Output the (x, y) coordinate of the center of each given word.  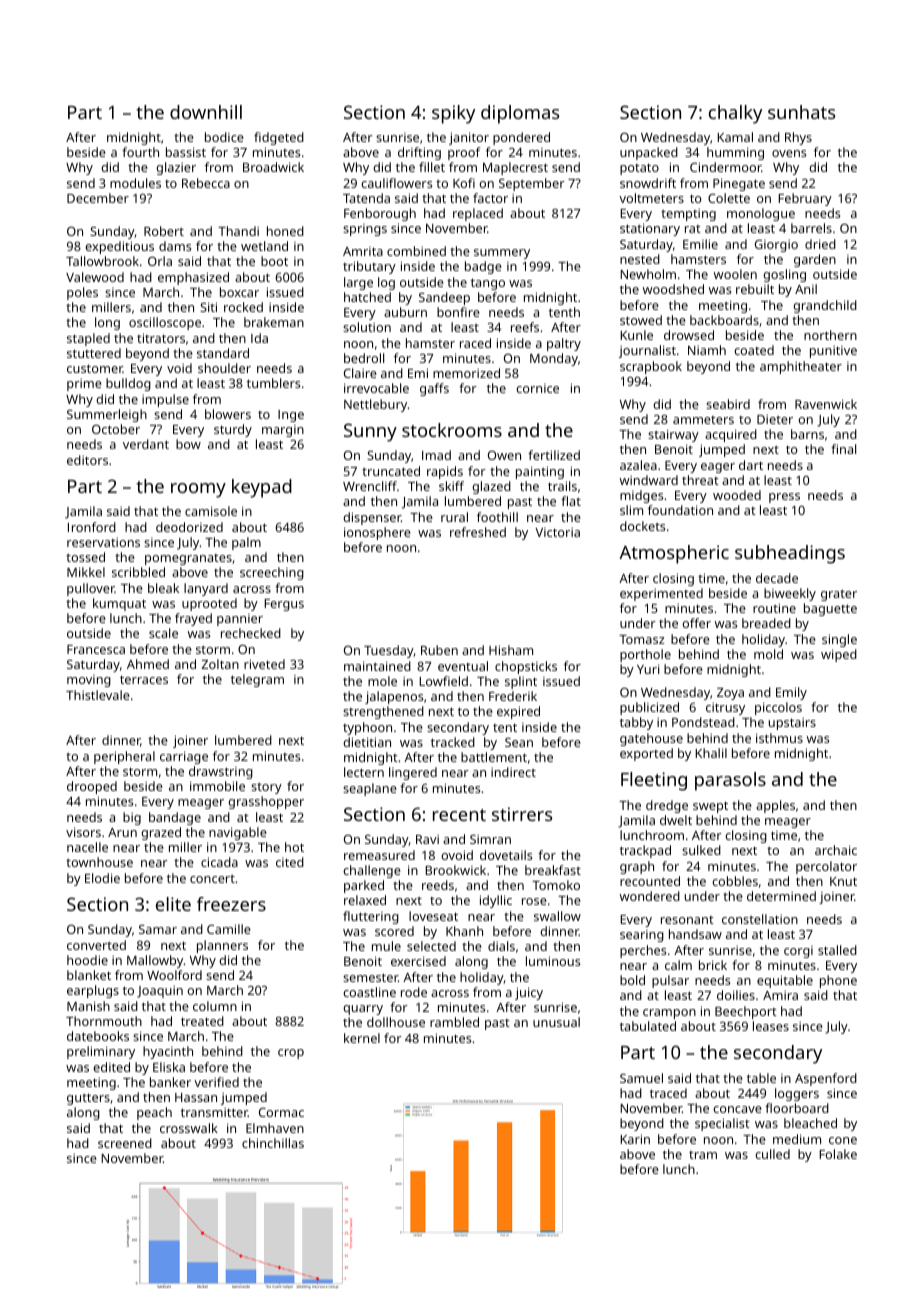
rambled (454, 1022)
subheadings (790, 554)
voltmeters (651, 198)
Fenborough (380, 214)
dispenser (372, 518)
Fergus (284, 605)
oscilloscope (165, 323)
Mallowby (155, 961)
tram (703, 1155)
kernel (362, 1038)
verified (216, 1082)
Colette (729, 198)
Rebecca (206, 183)
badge (483, 267)
